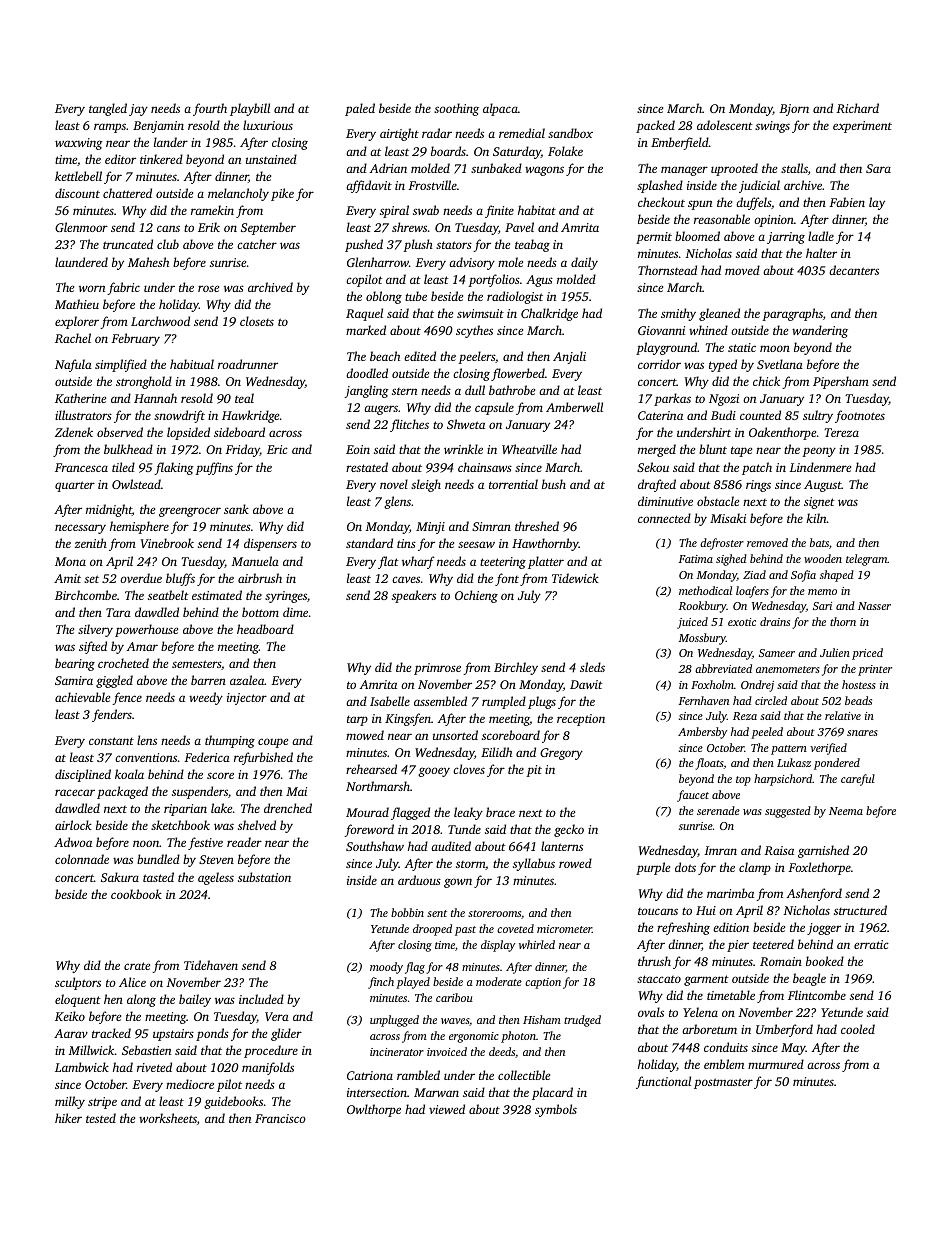  I want to click on reception, so click(581, 720).
